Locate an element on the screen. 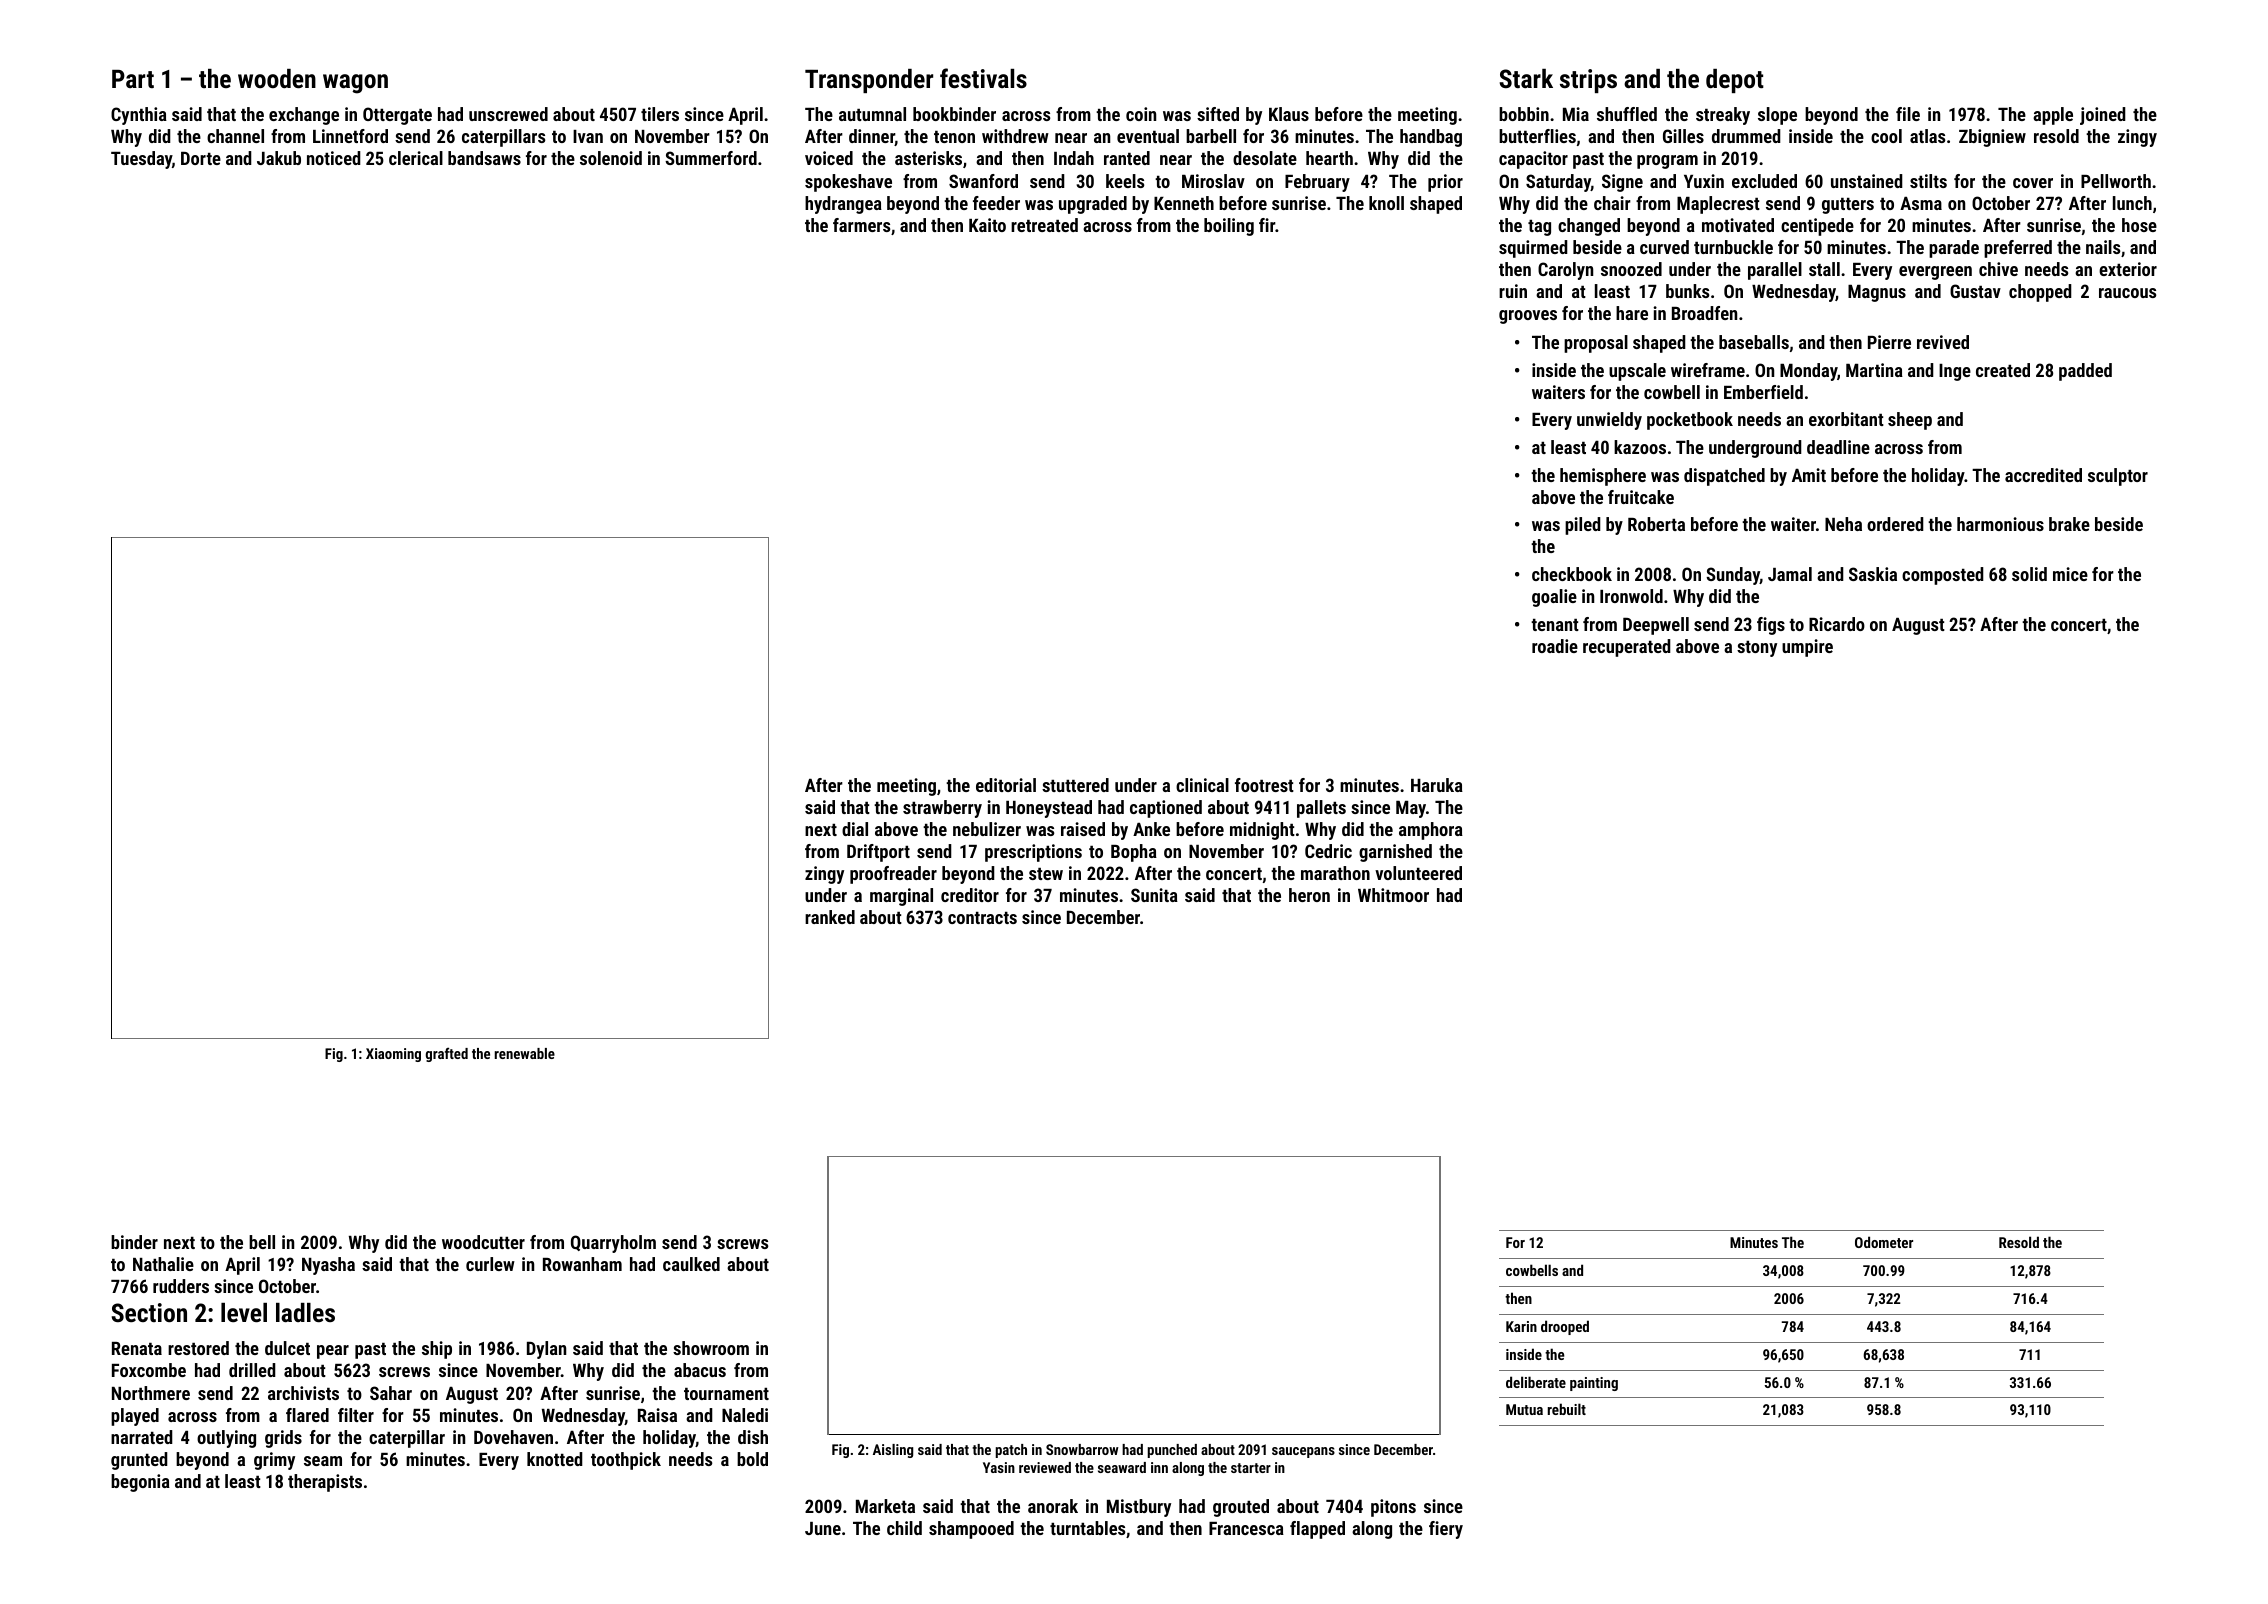  Part is located at coordinates (133, 79).
